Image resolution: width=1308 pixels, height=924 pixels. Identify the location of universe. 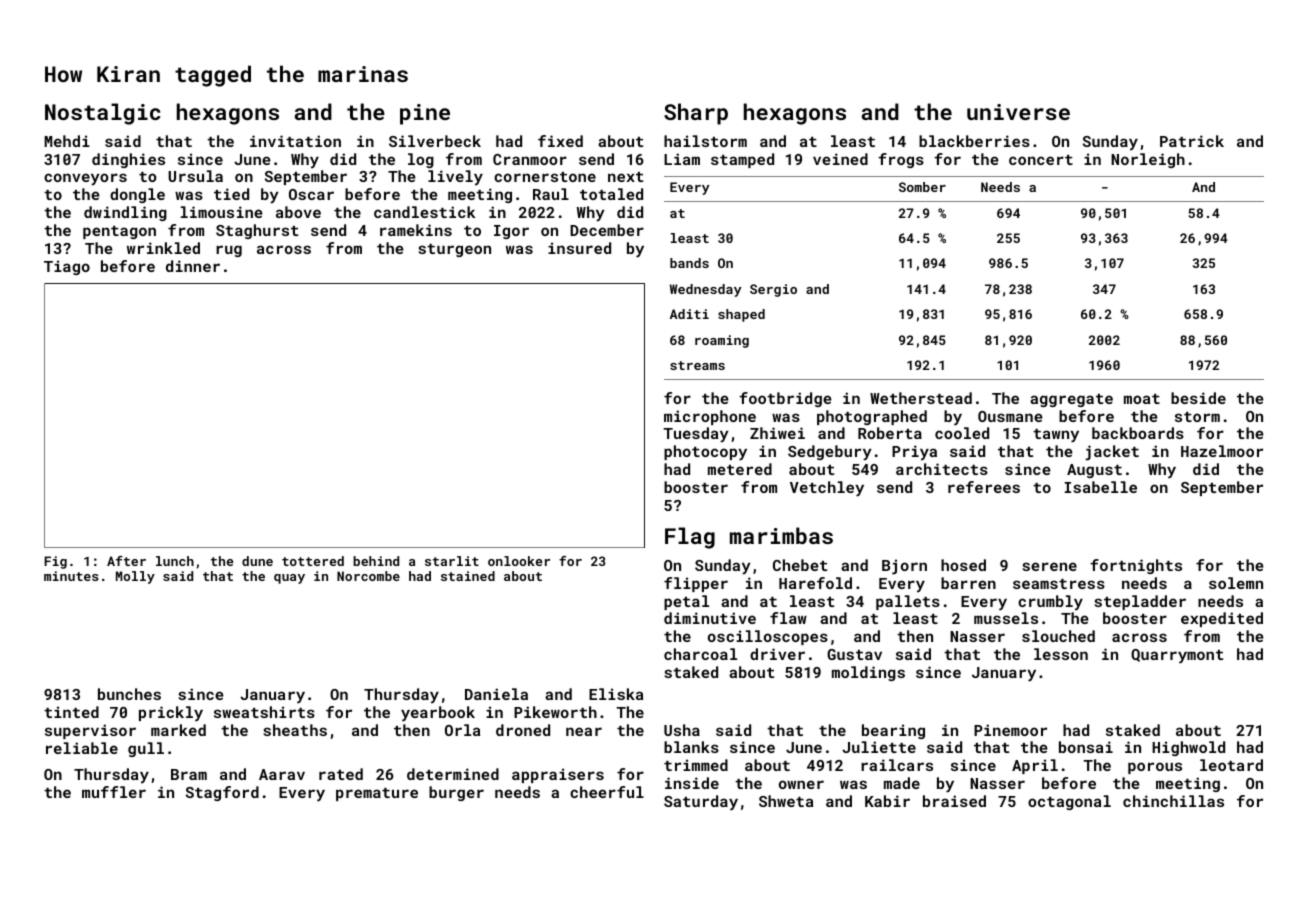
(1018, 112).
